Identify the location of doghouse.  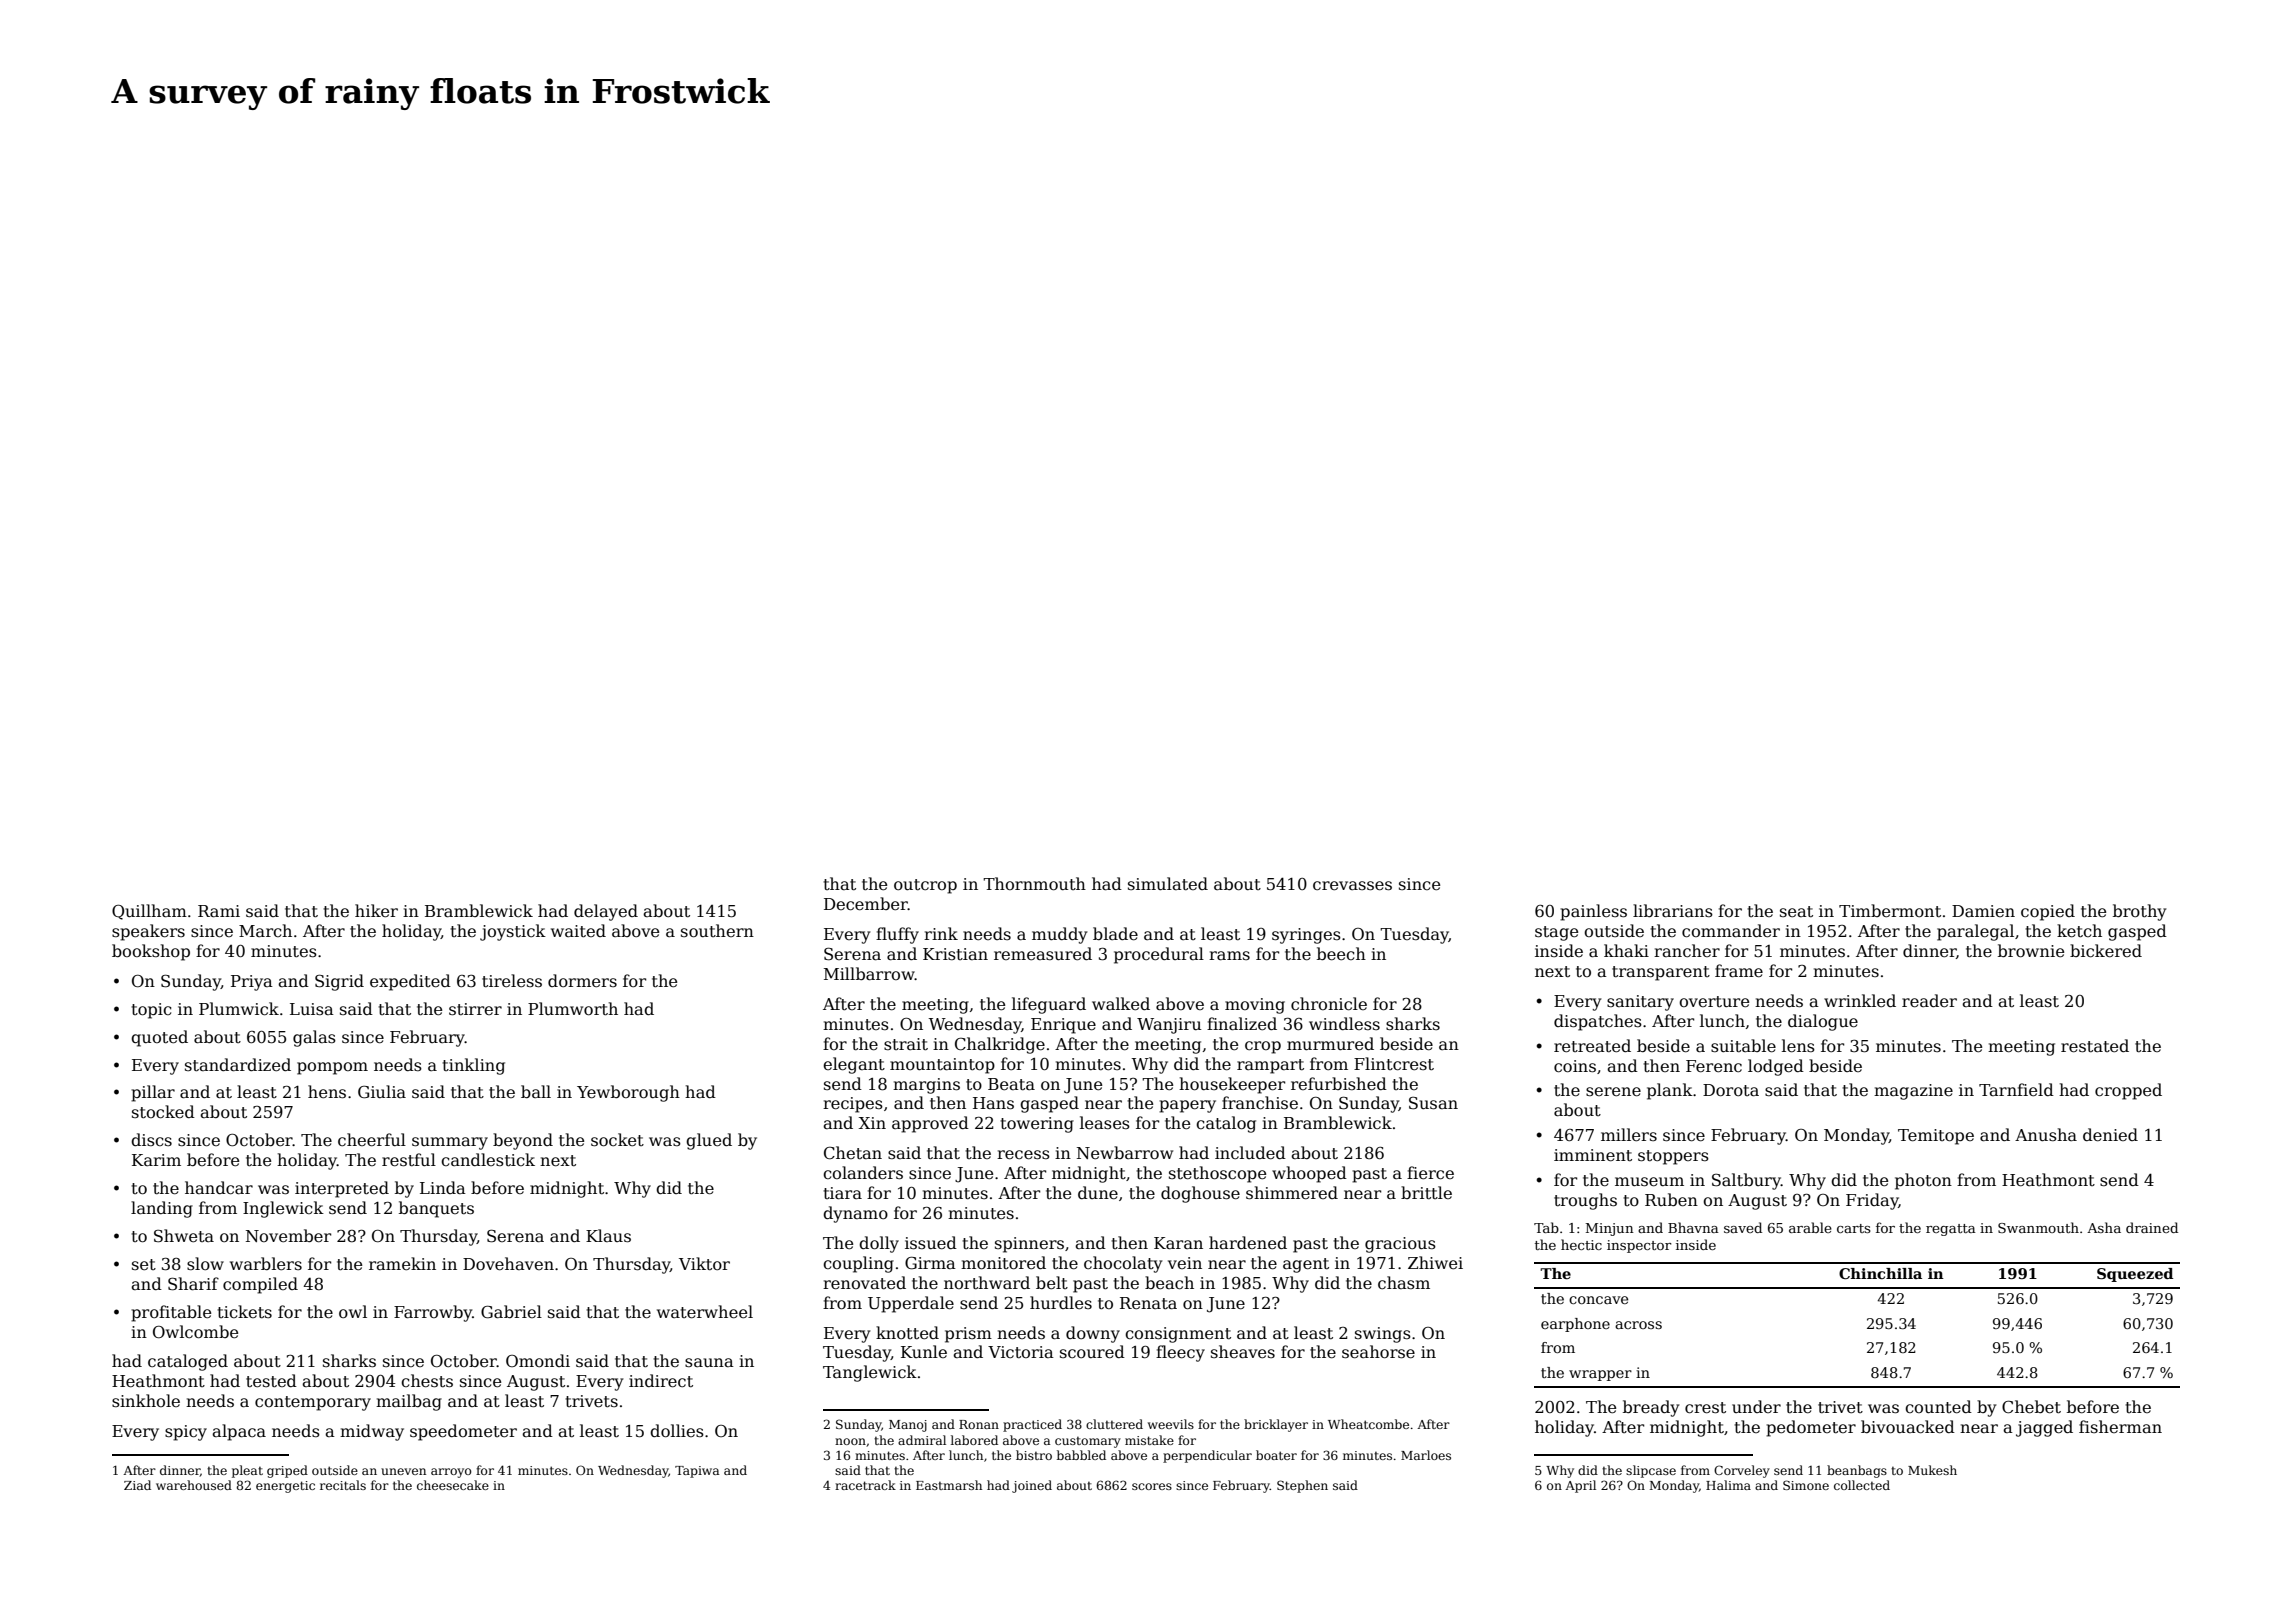
(1200, 1194).
